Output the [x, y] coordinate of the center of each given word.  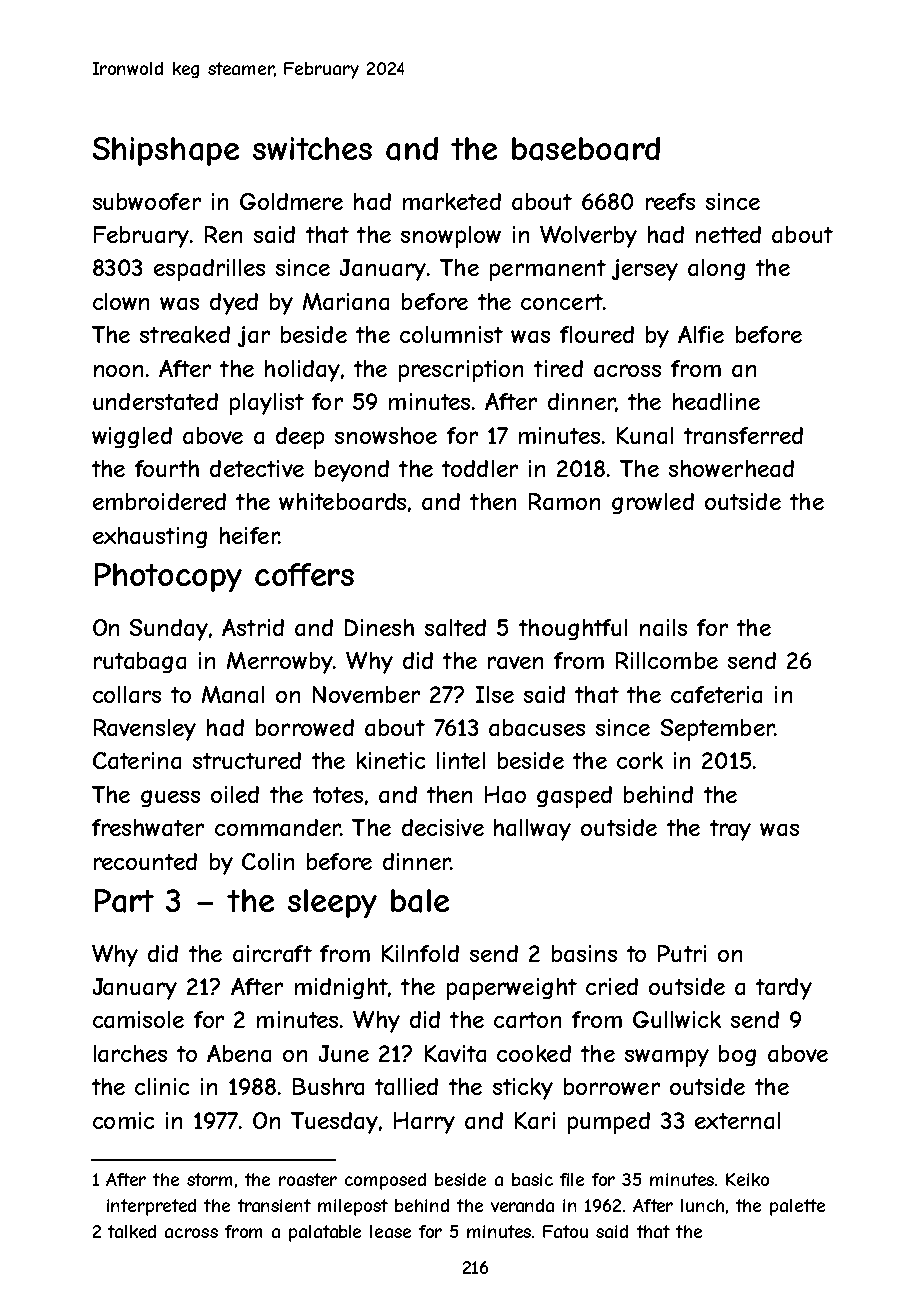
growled [653, 503]
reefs [670, 201]
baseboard [586, 149]
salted [455, 627]
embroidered [159, 501]
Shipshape [166, 151]
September [717, 730]
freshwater [148, 827]
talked [132, 1231]
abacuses [537, 727]
